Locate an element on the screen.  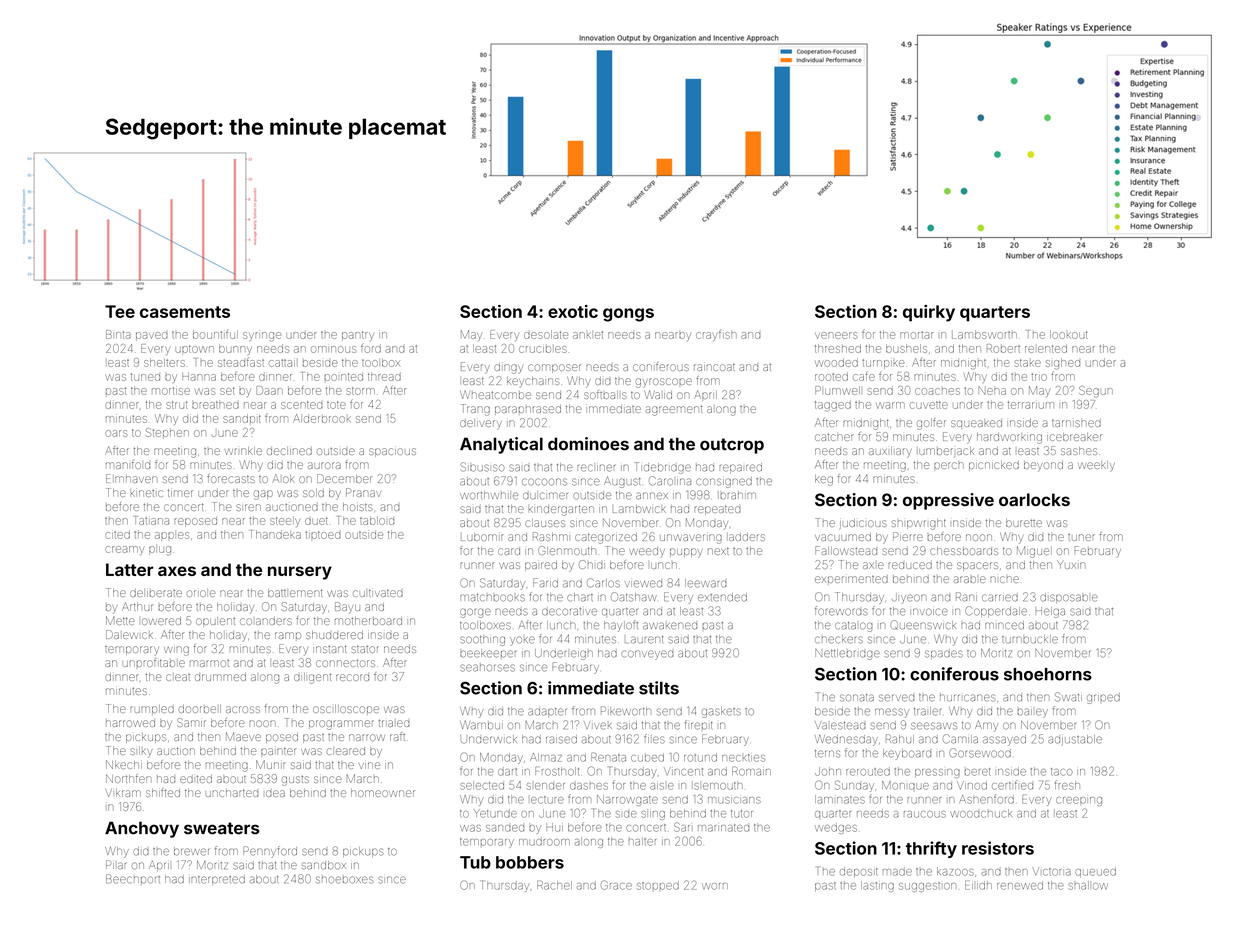
halter is located at coordinates (642, 841).
